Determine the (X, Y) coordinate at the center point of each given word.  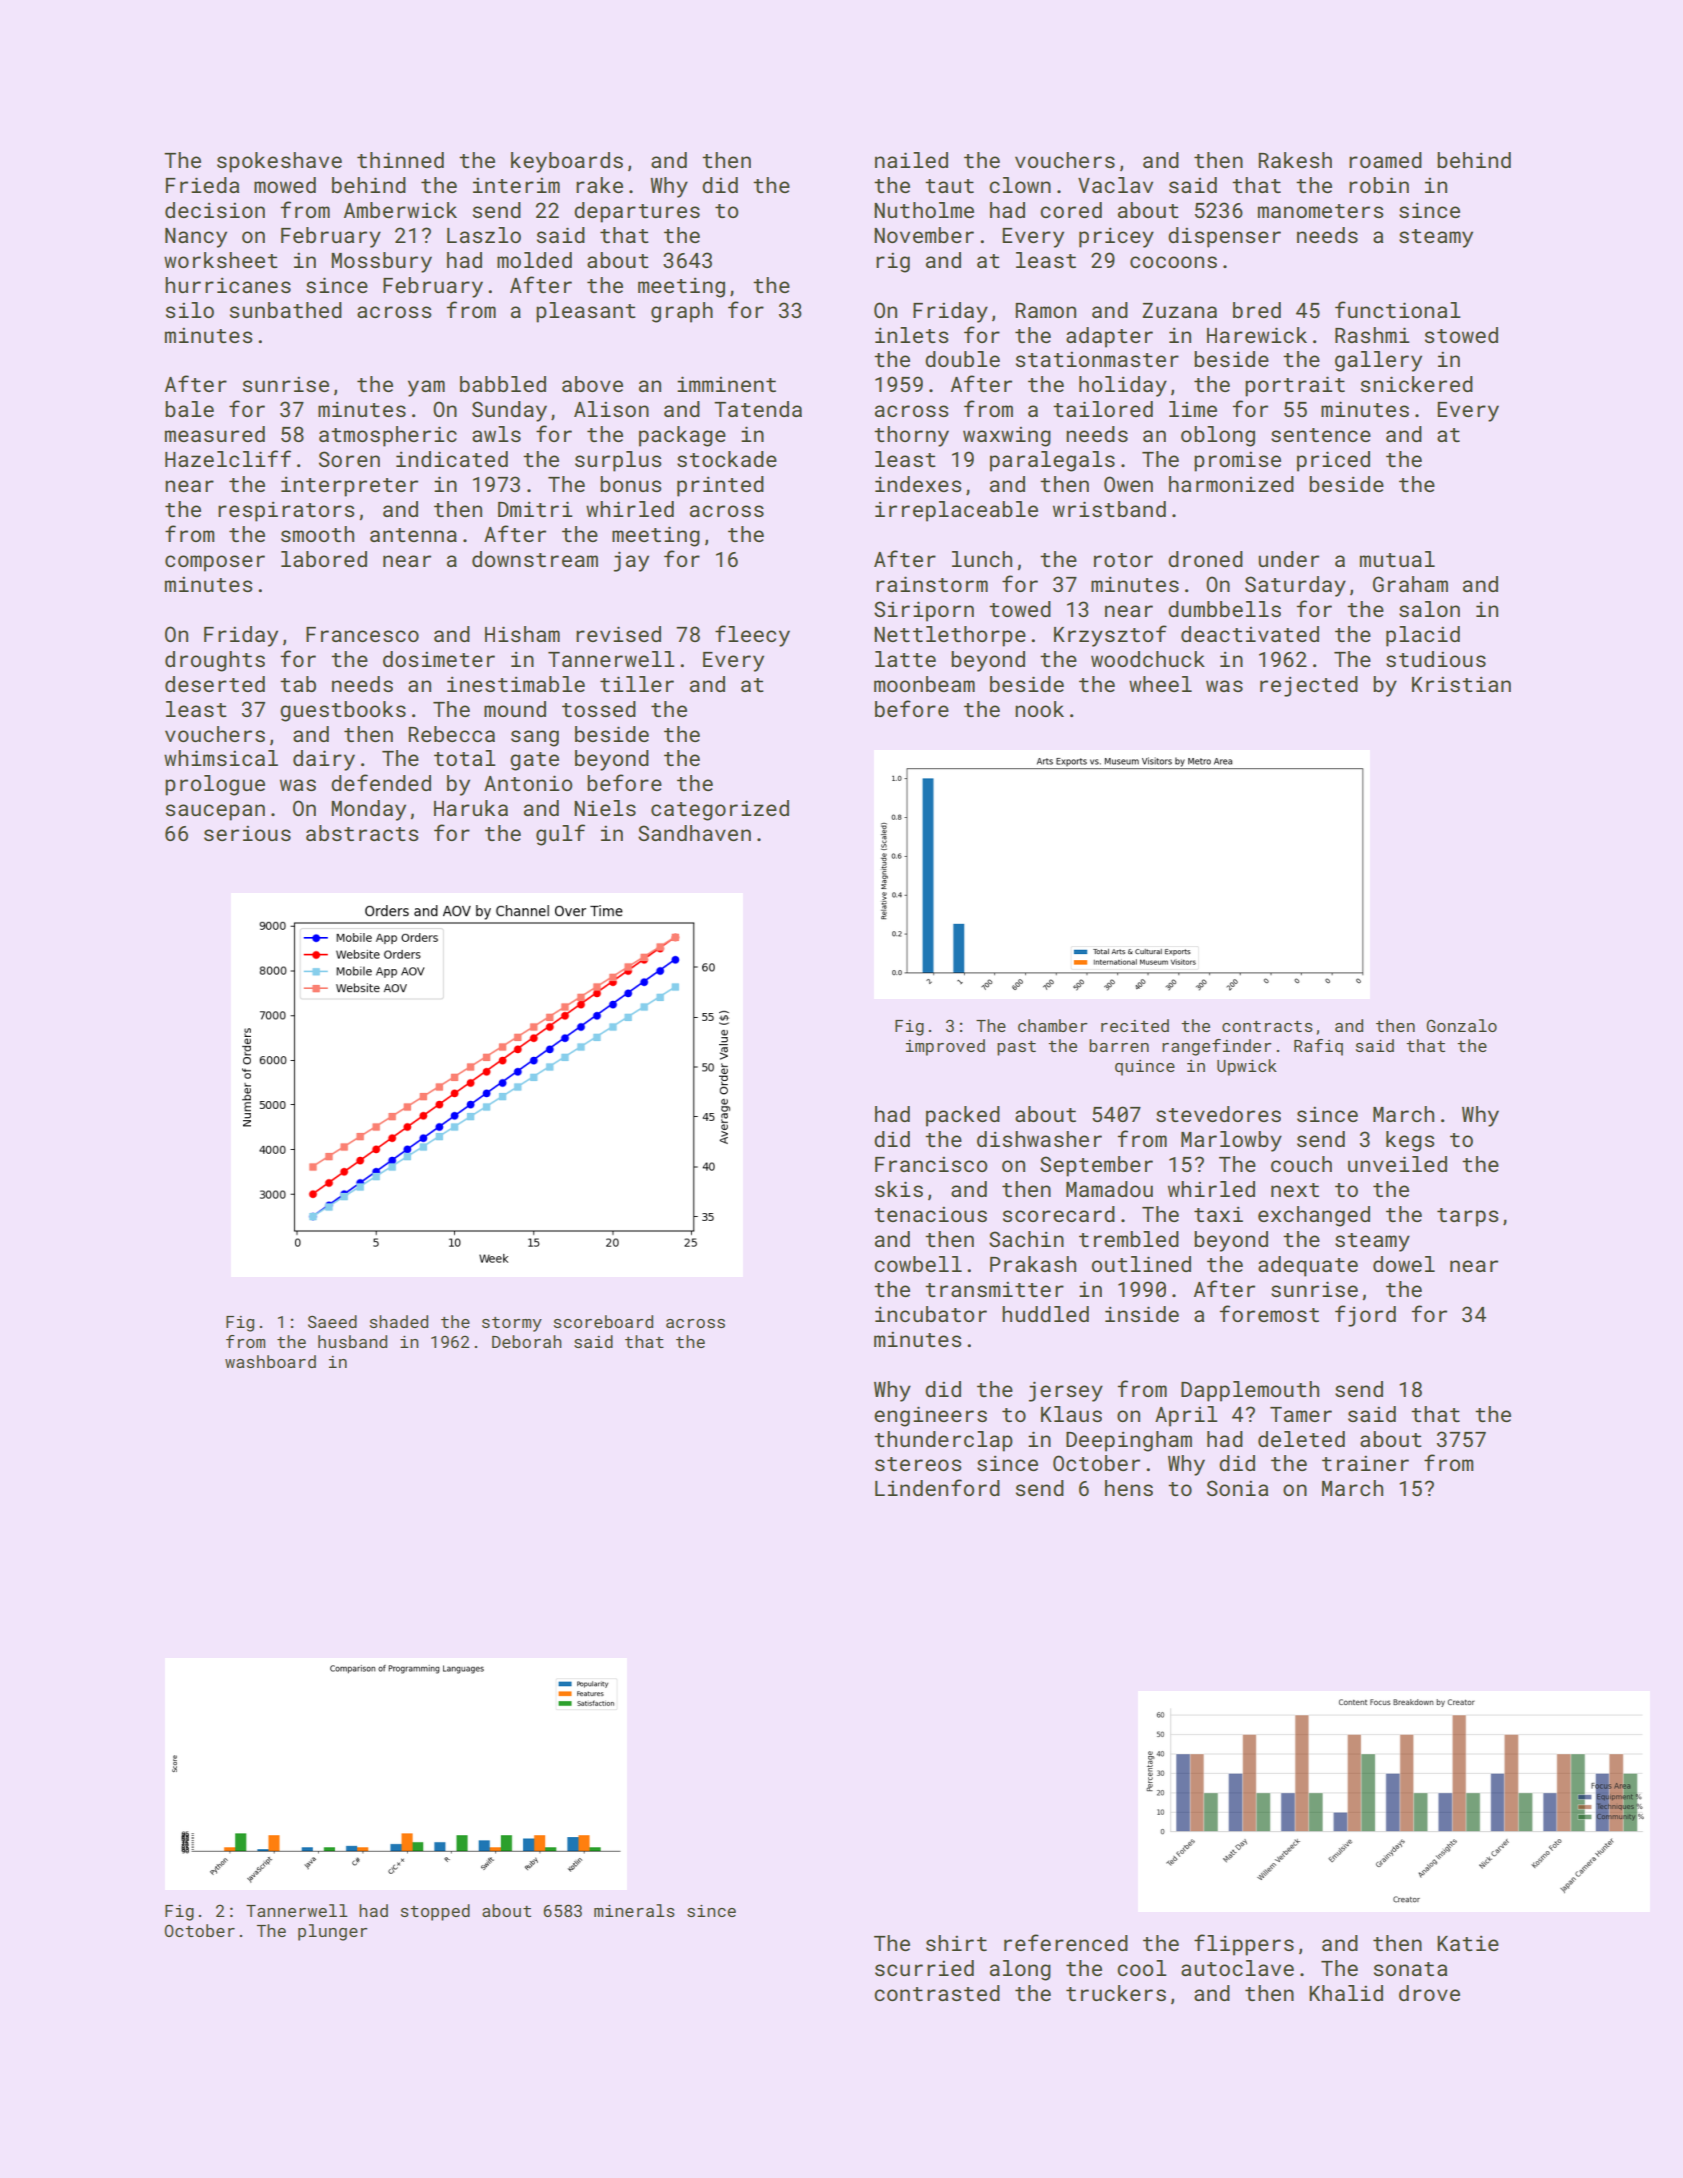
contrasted (937, 1993)
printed (720, 486)
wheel (1160, 684)
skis (899, 1189)
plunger (332, 1932)
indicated (452, 459)
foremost (1269, 1313)
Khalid (1346, 1993)
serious (247, 833)
